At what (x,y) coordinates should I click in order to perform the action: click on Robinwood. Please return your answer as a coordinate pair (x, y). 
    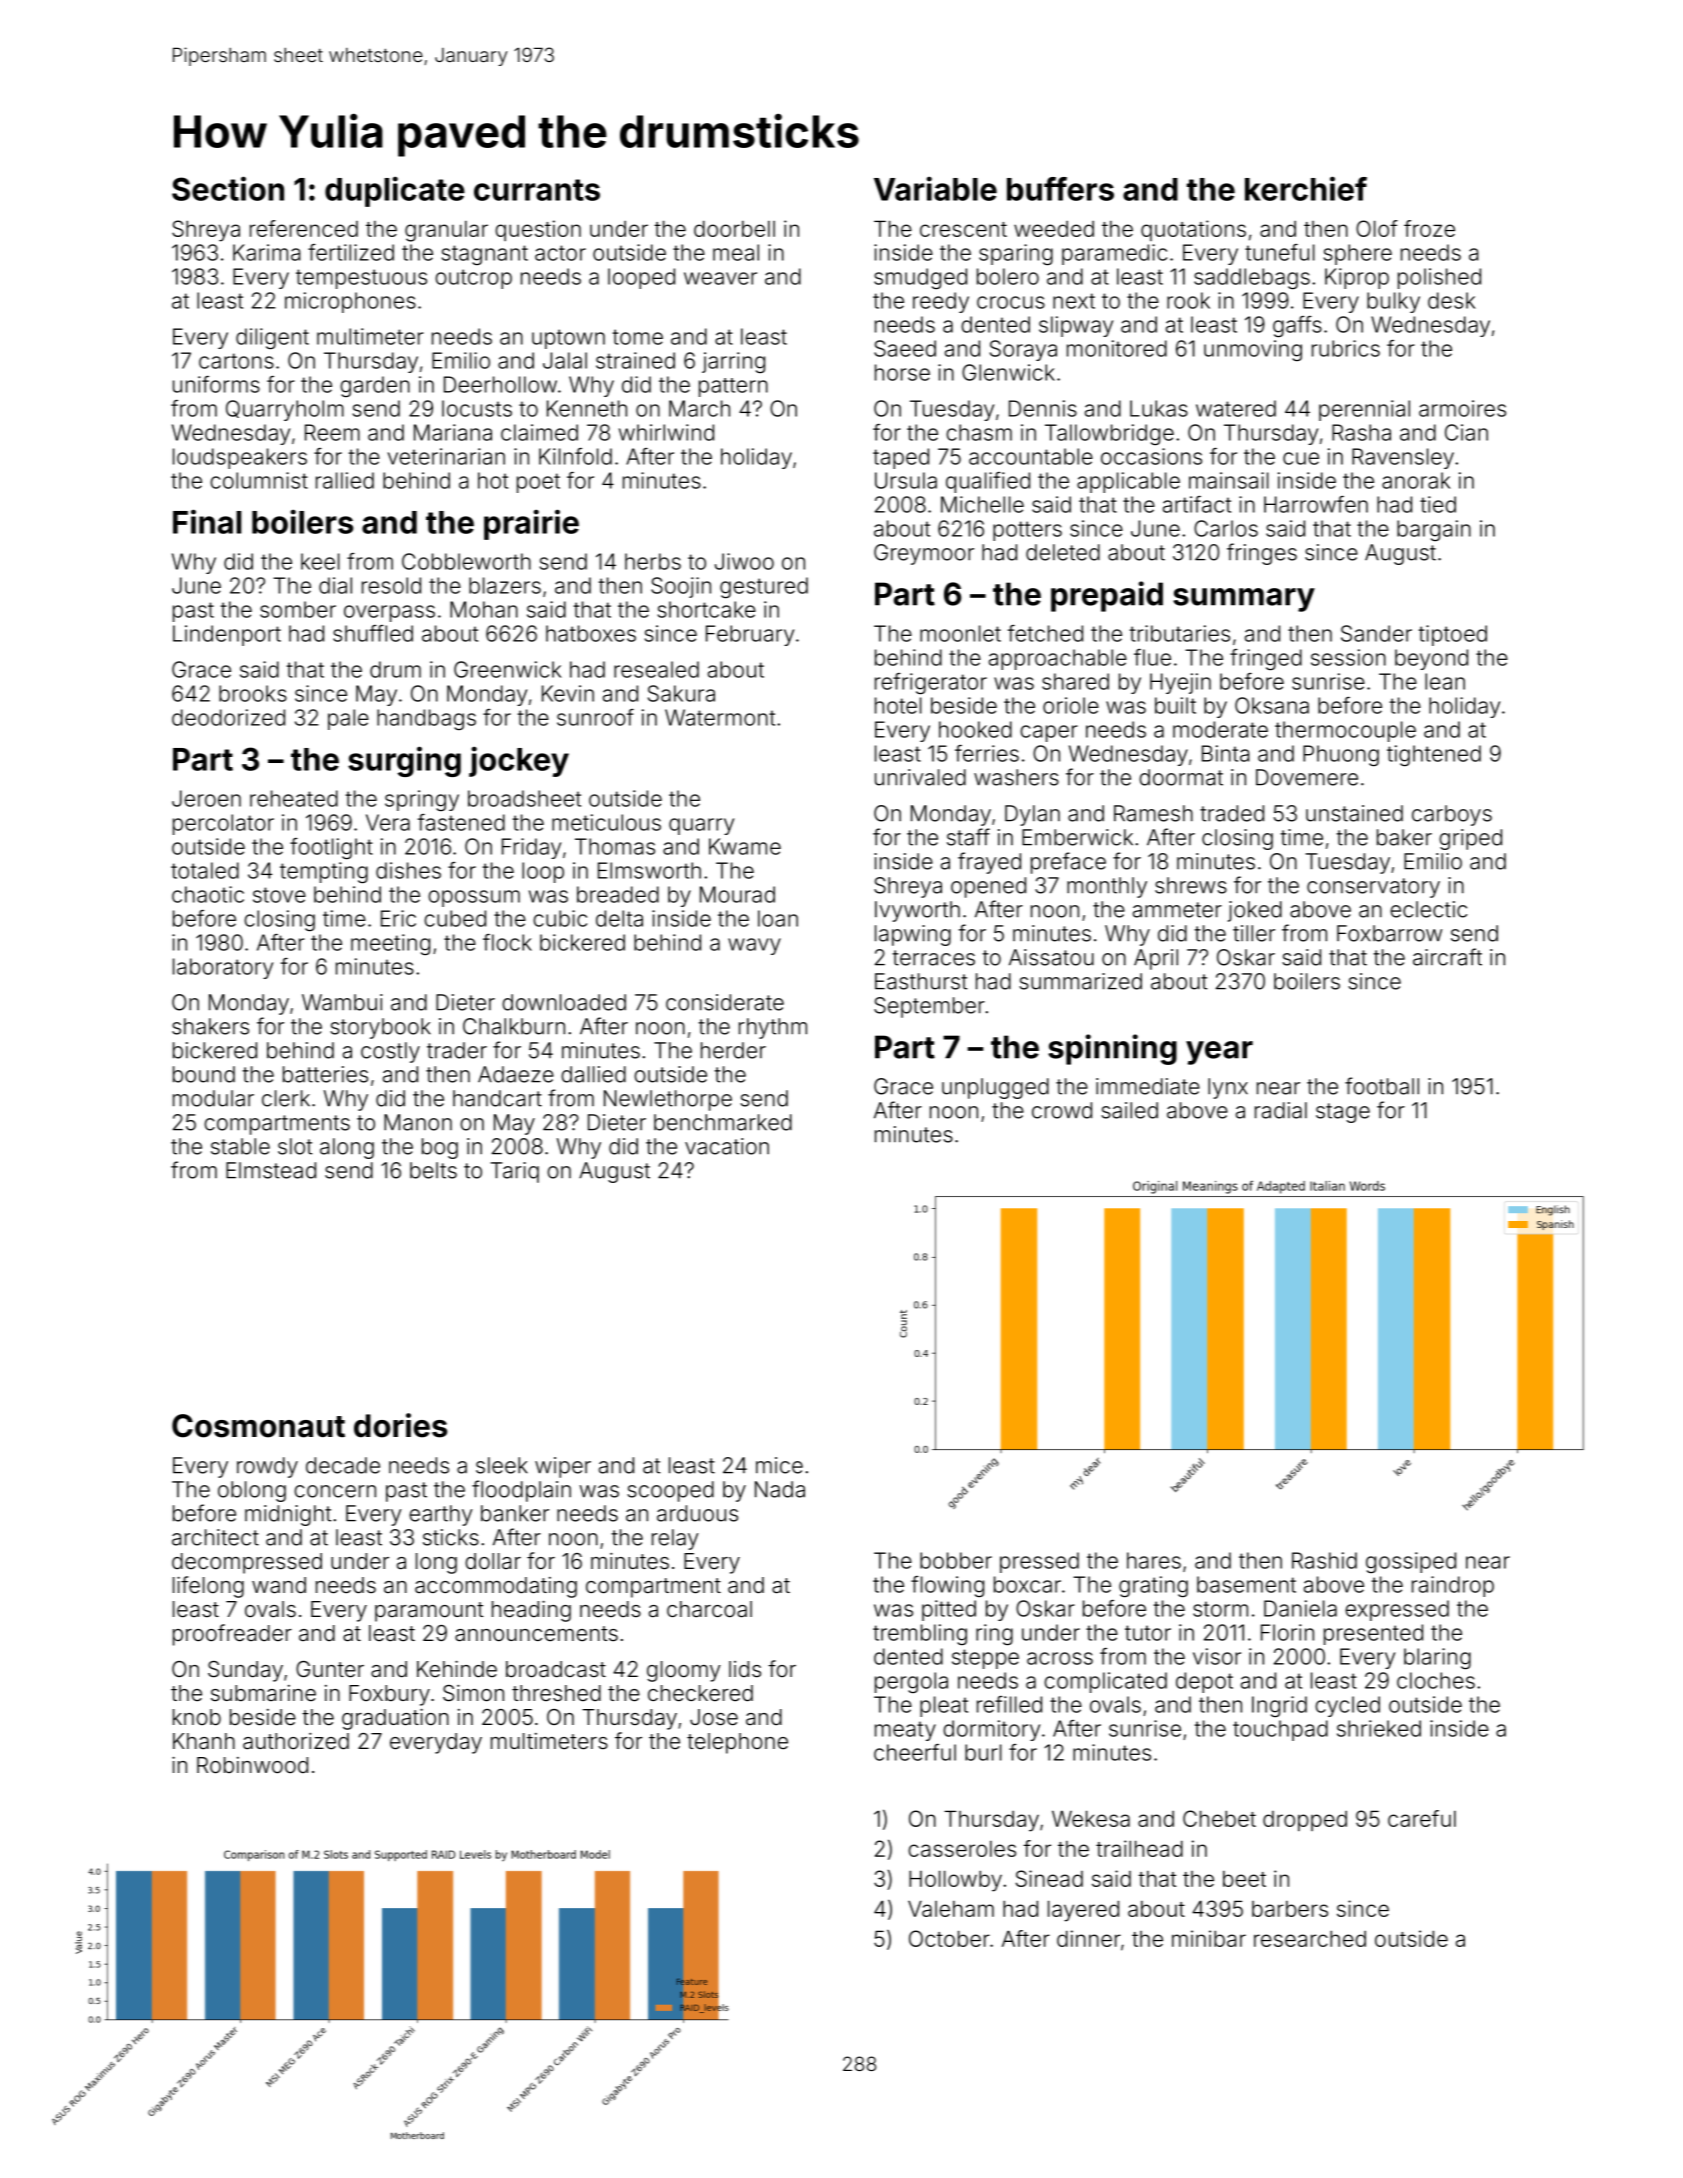
    Looking at the image, I should click on (252, 1765).
